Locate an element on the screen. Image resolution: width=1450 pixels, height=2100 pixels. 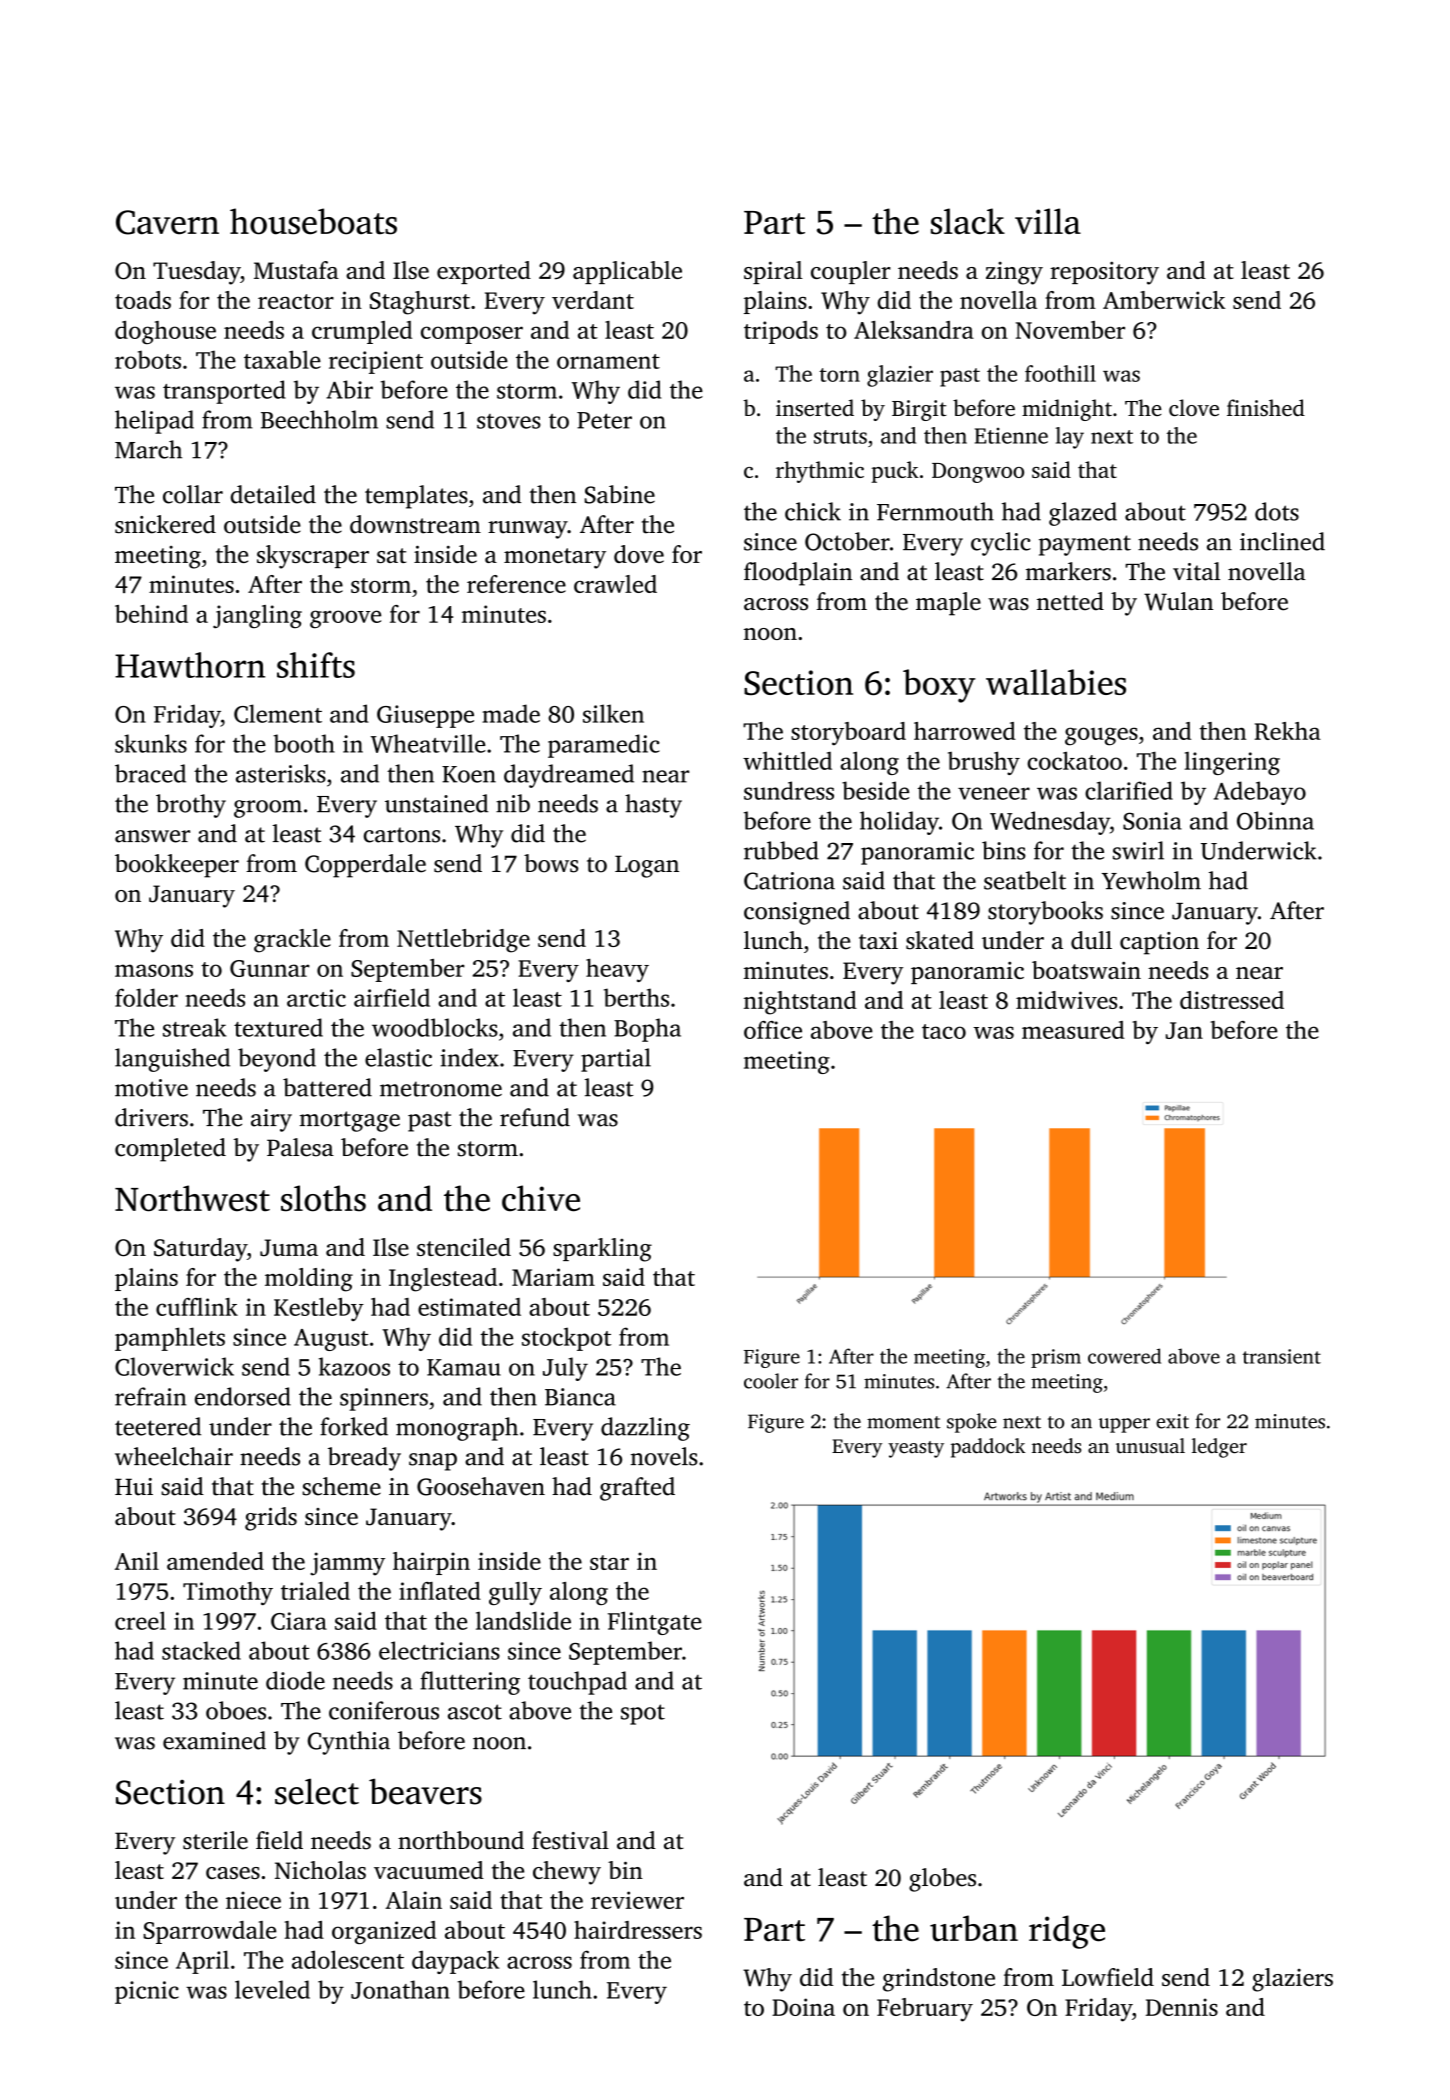
Amberwick is located at coordinates (1164, 300).
